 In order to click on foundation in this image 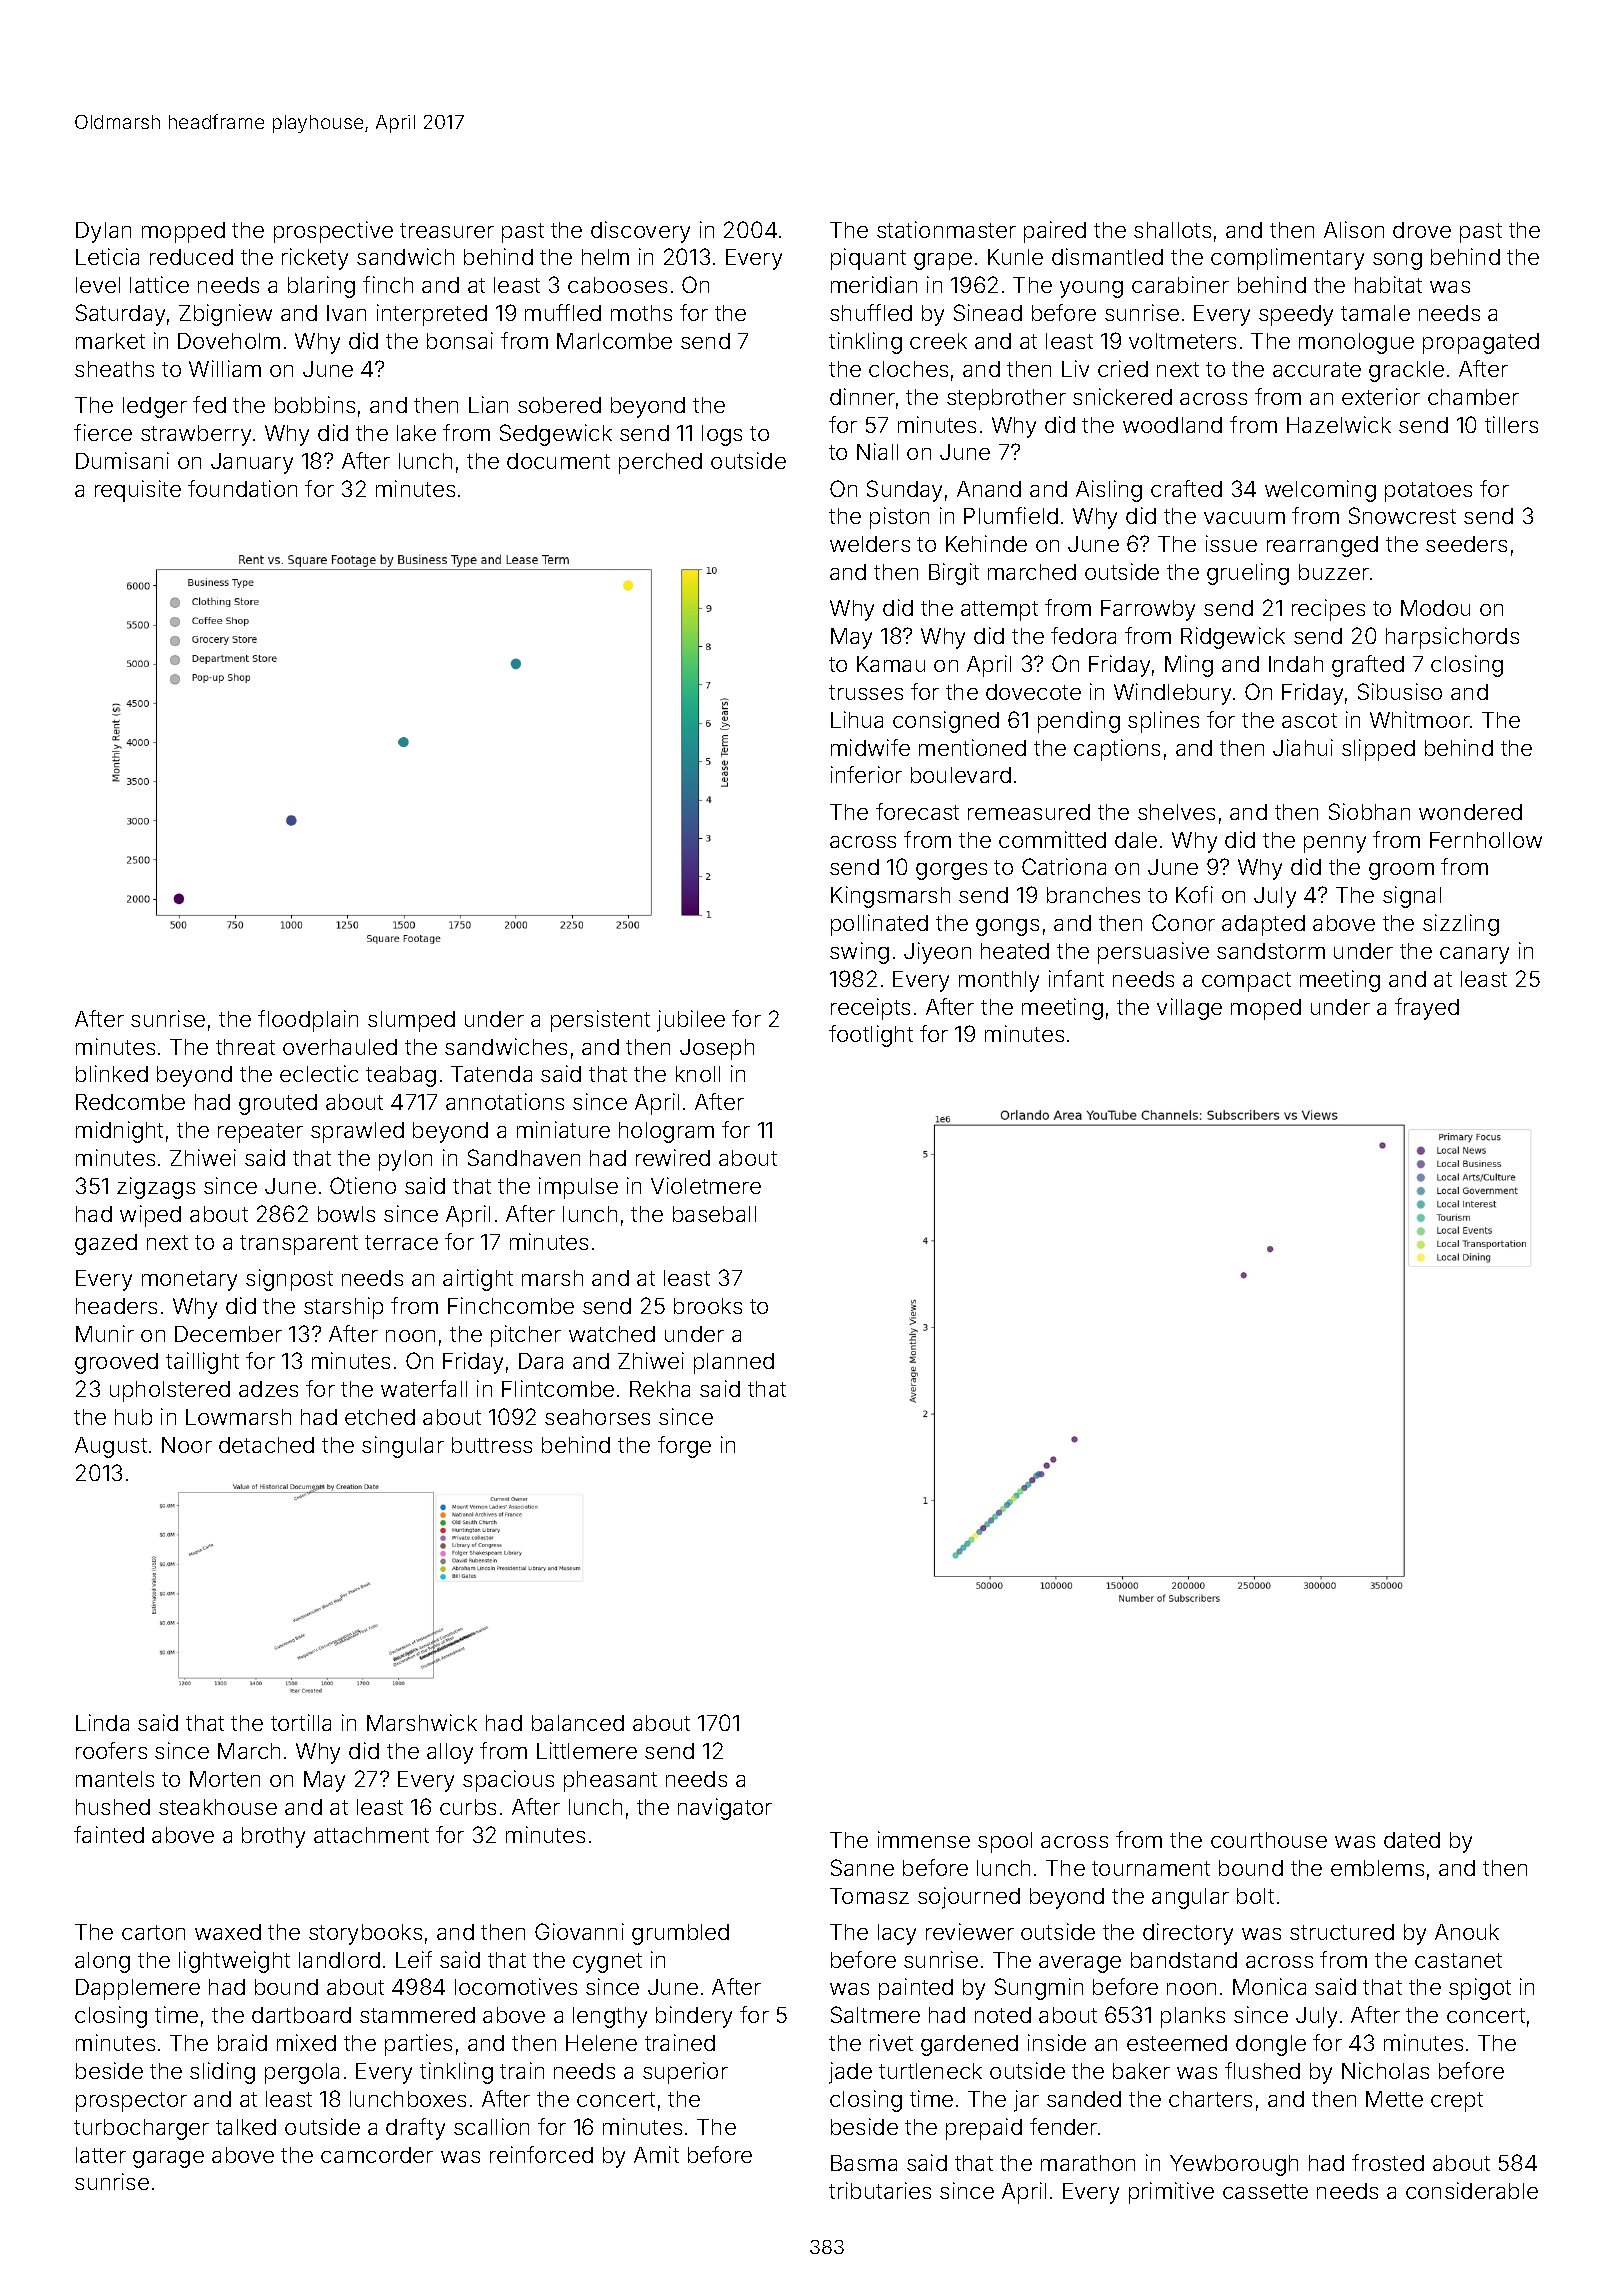, I will do `click(242, 488)`.
